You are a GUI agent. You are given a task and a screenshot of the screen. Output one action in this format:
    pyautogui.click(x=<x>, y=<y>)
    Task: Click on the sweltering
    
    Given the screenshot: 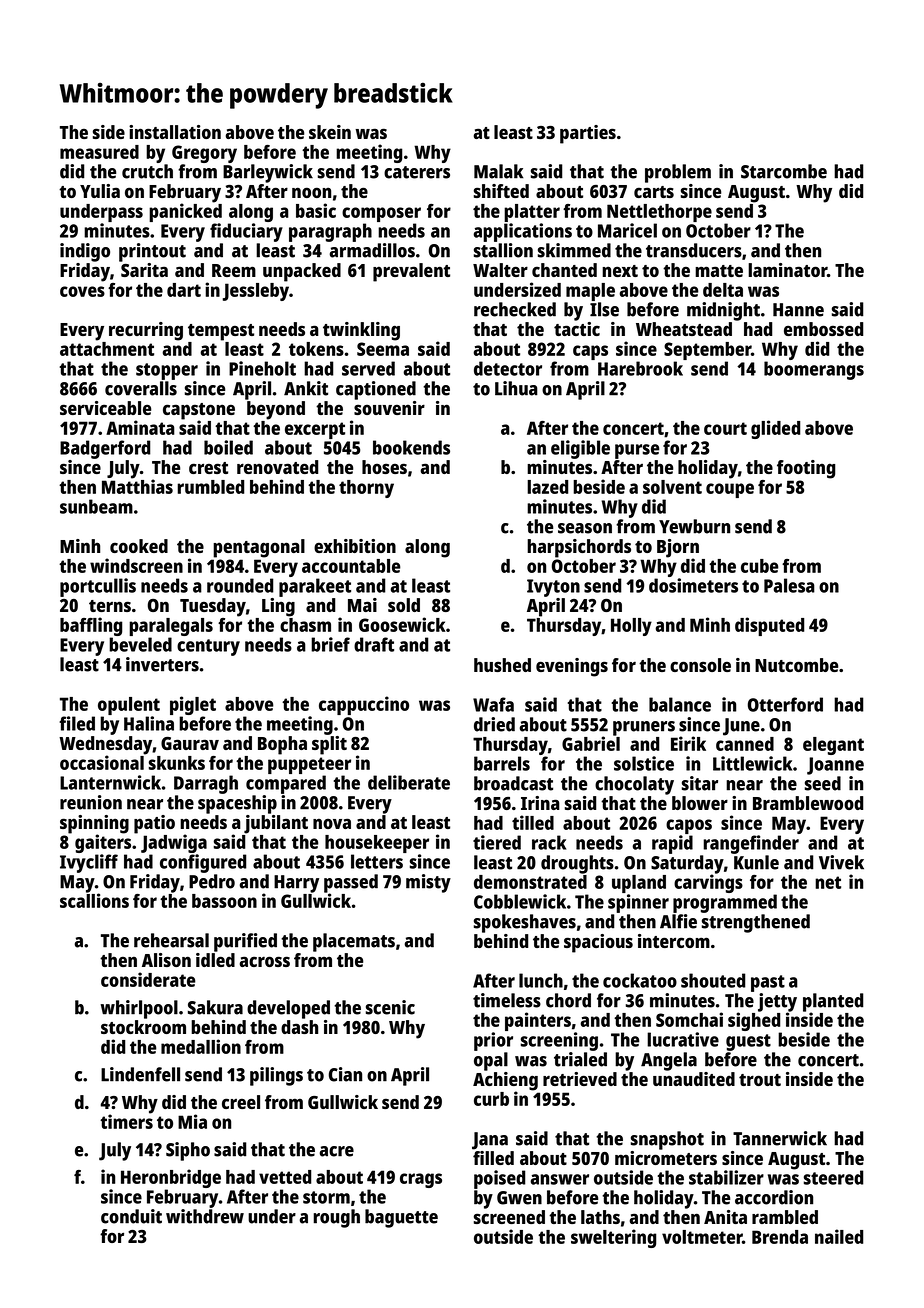 What is the action you would take?
    pyautogui.click(x=613, y=1238)
